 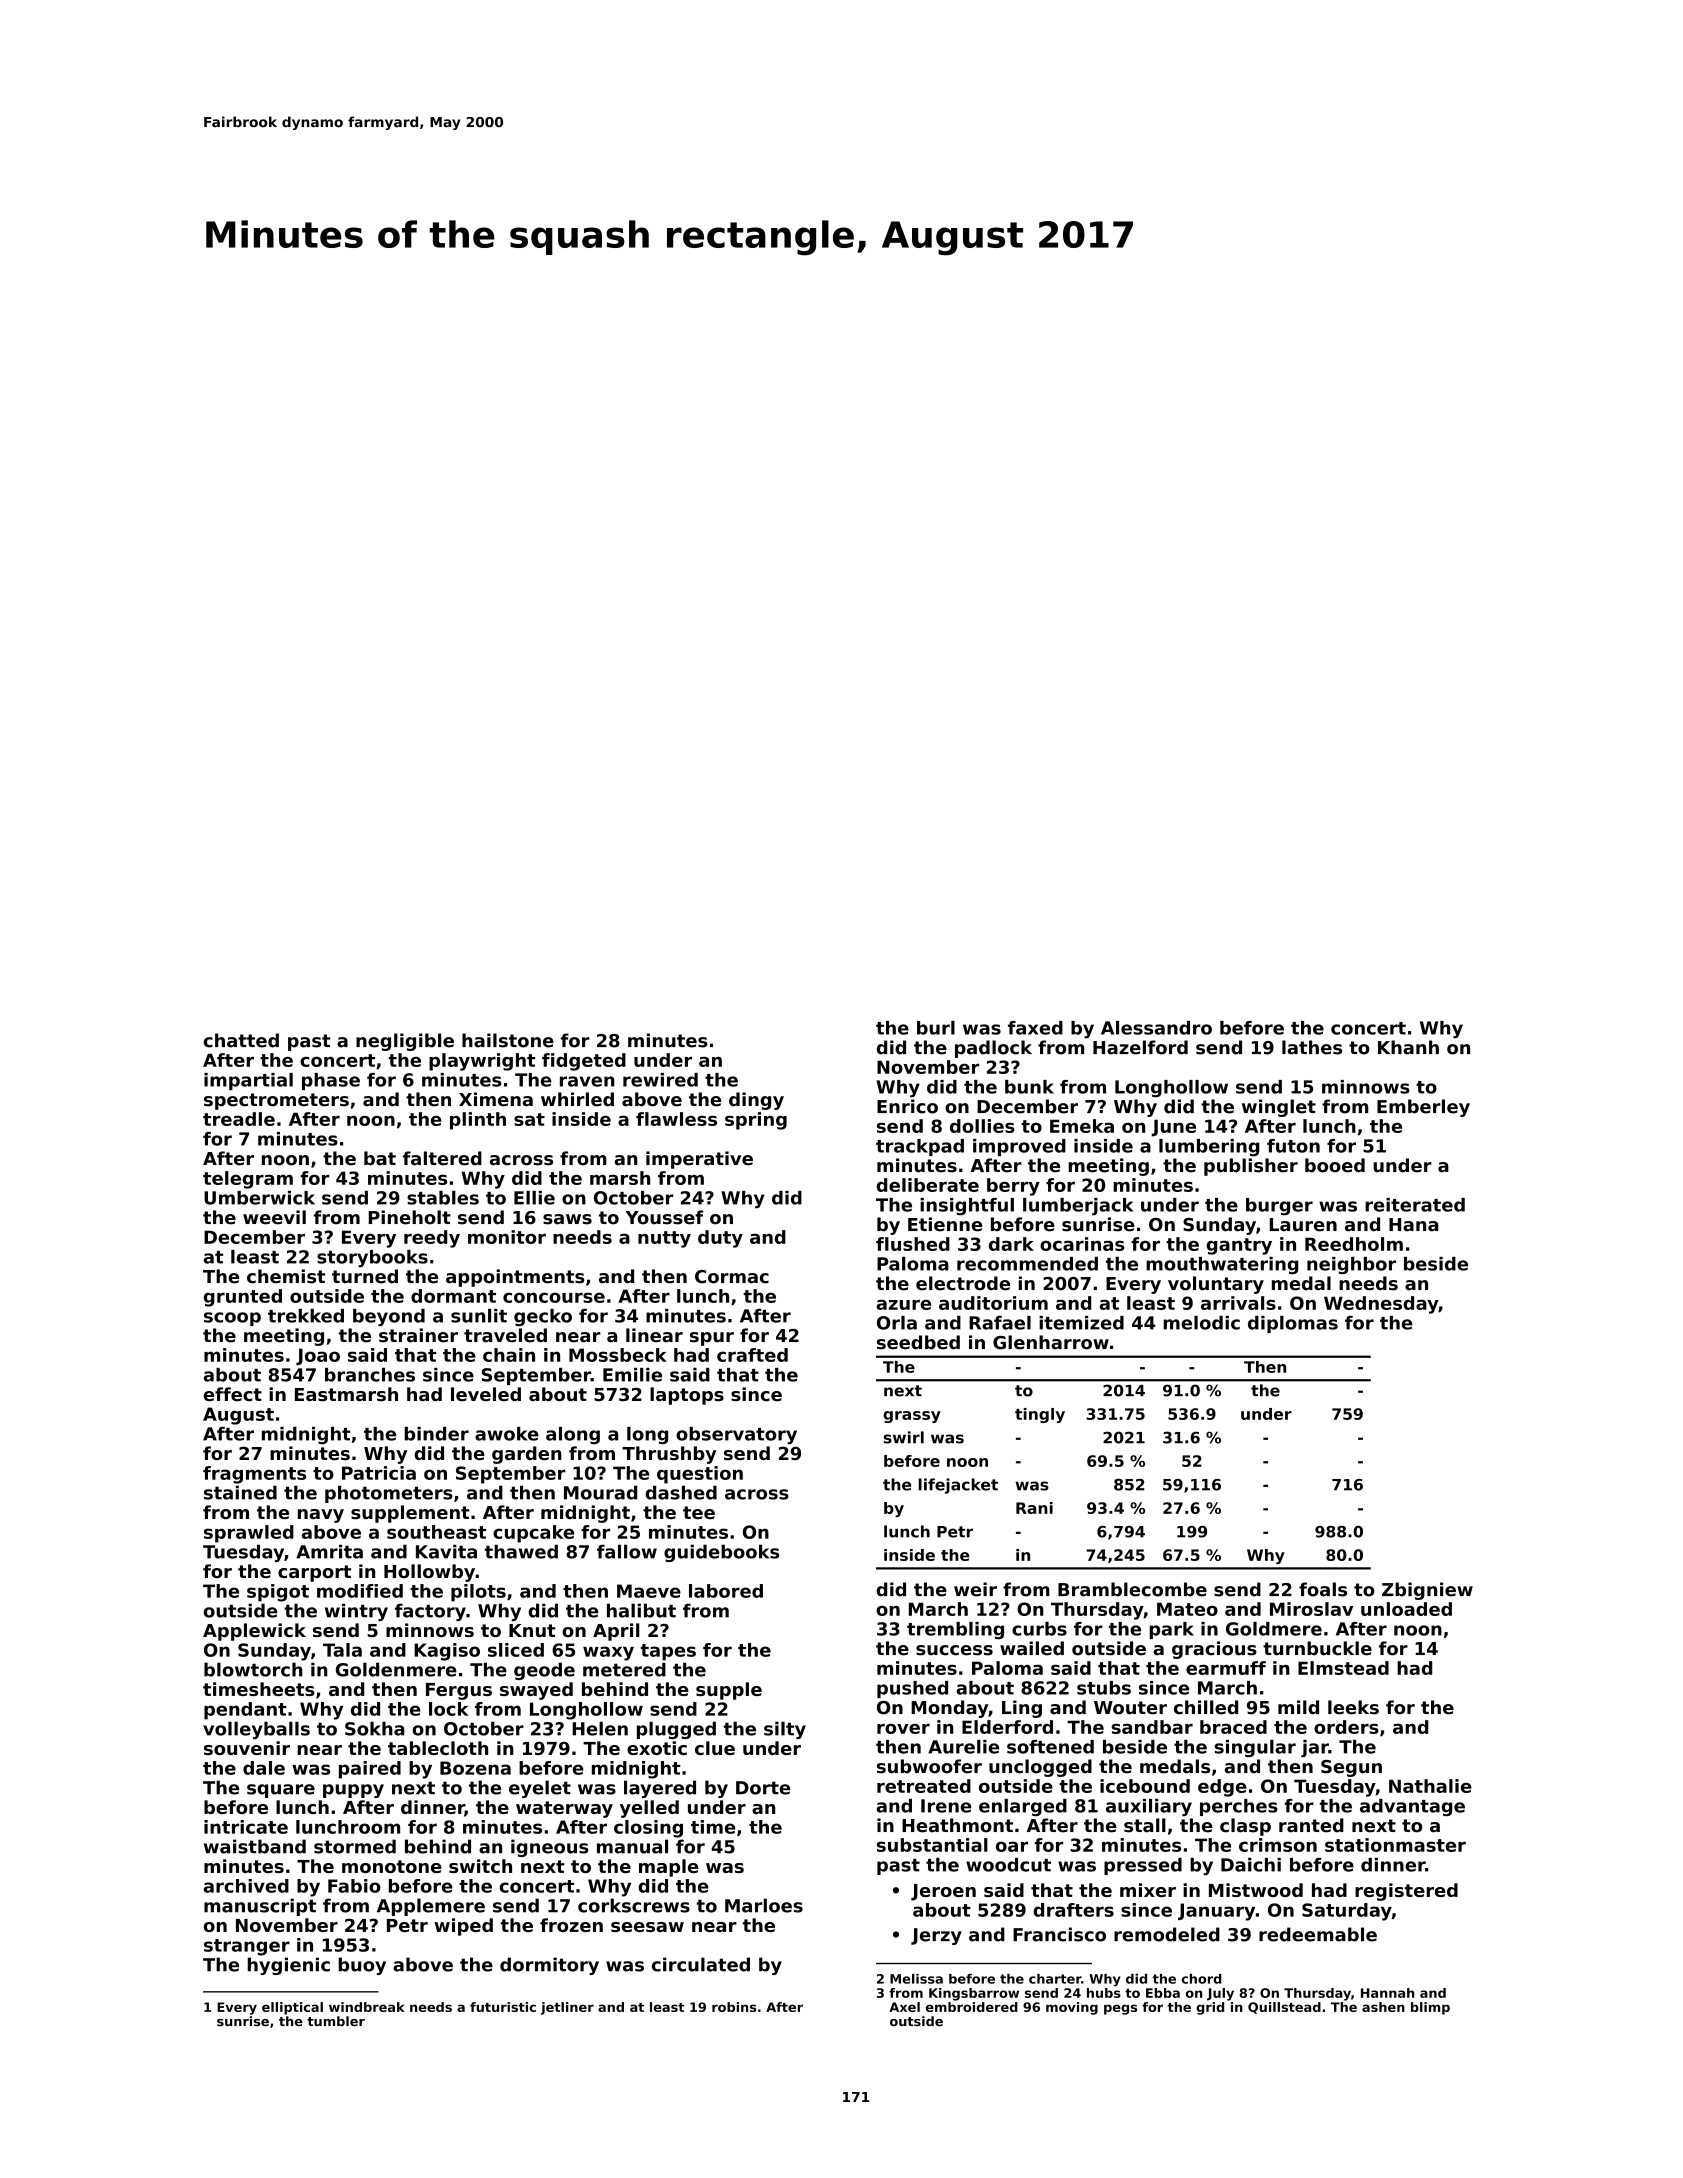 I want to click on sprawled, so click(x=249, y=1534).
